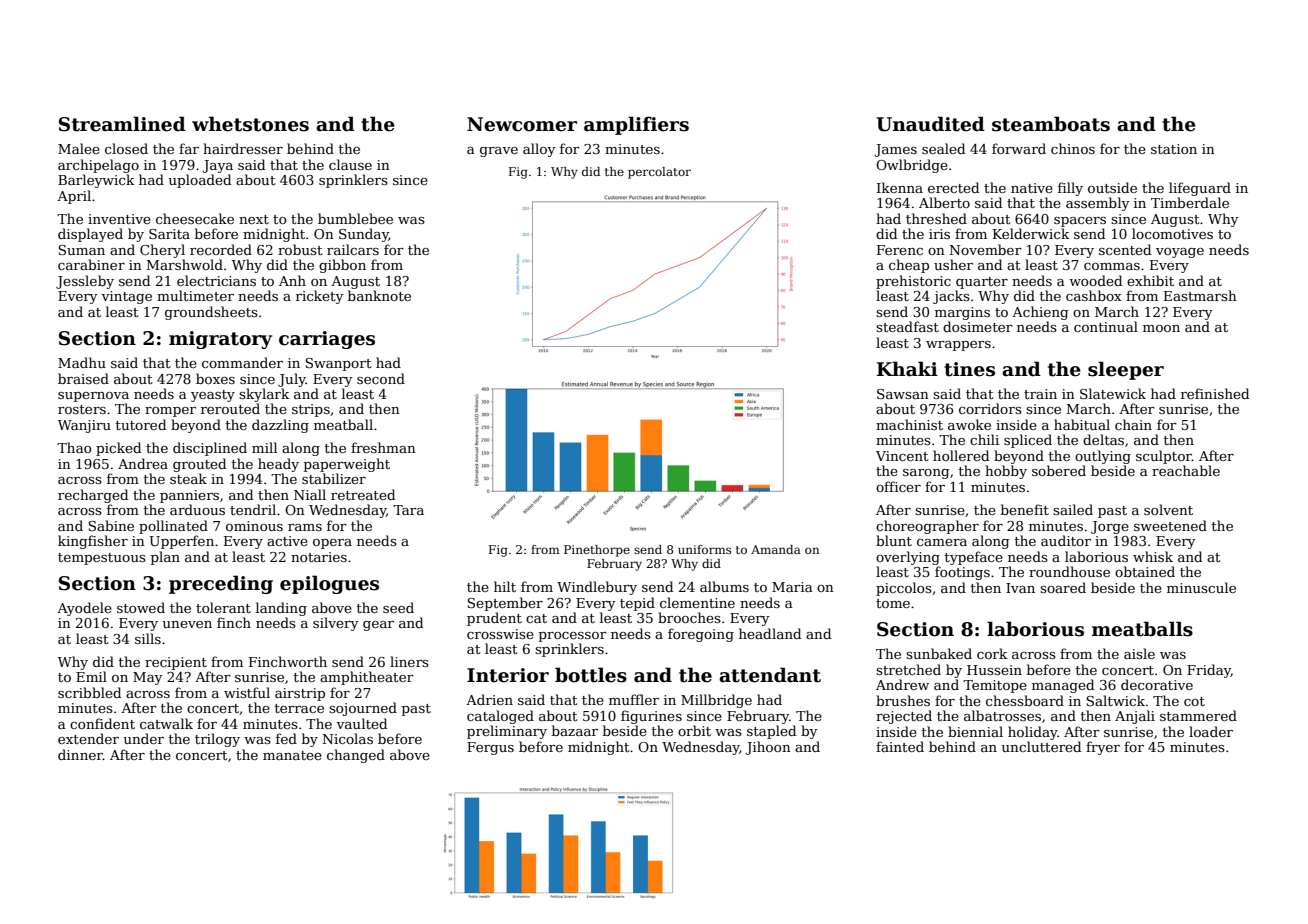  I want to click on whisk, so click(1153, 556).
